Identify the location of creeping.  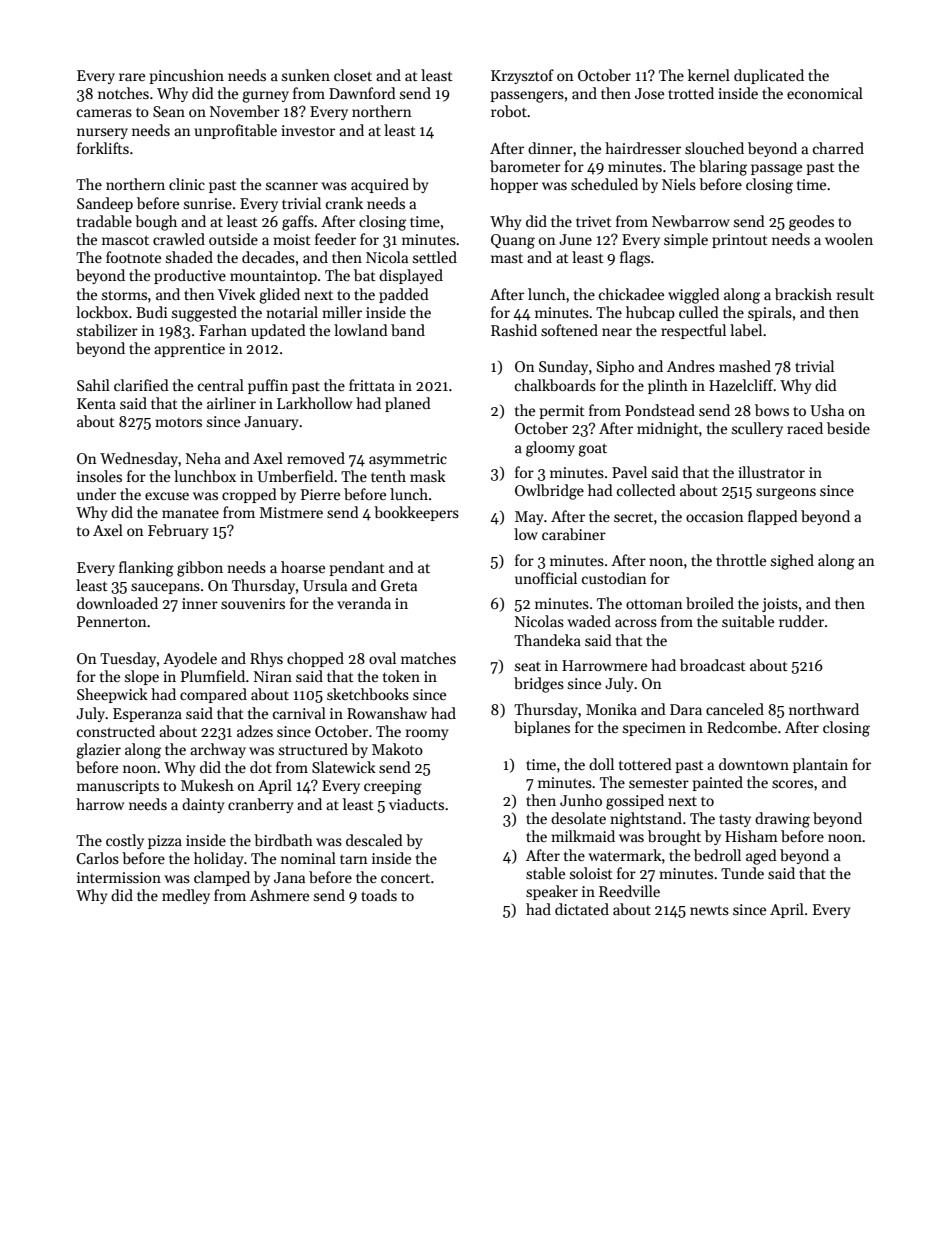
(393, 787).
